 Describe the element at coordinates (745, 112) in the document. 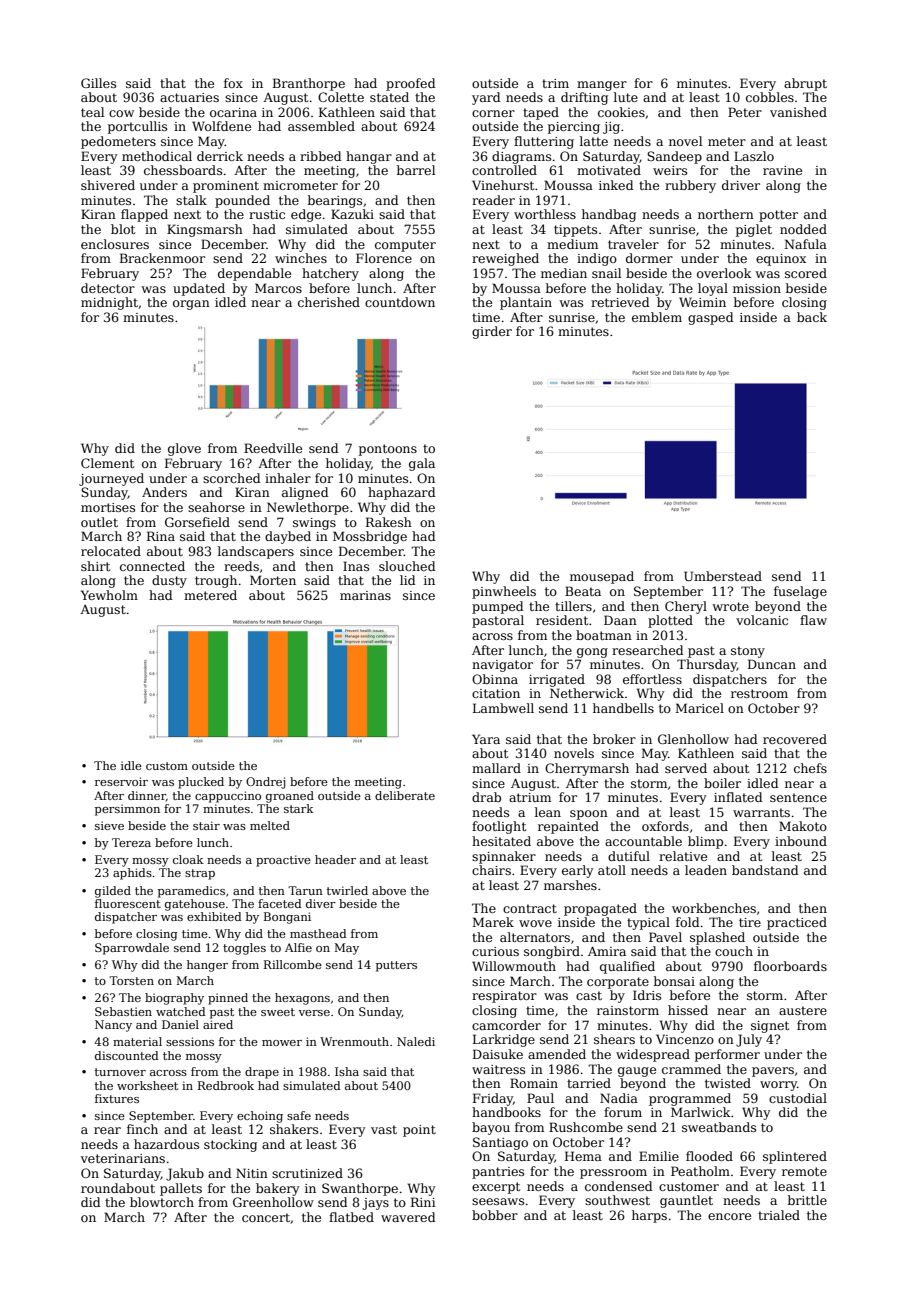

I see `Peter` at that location.
